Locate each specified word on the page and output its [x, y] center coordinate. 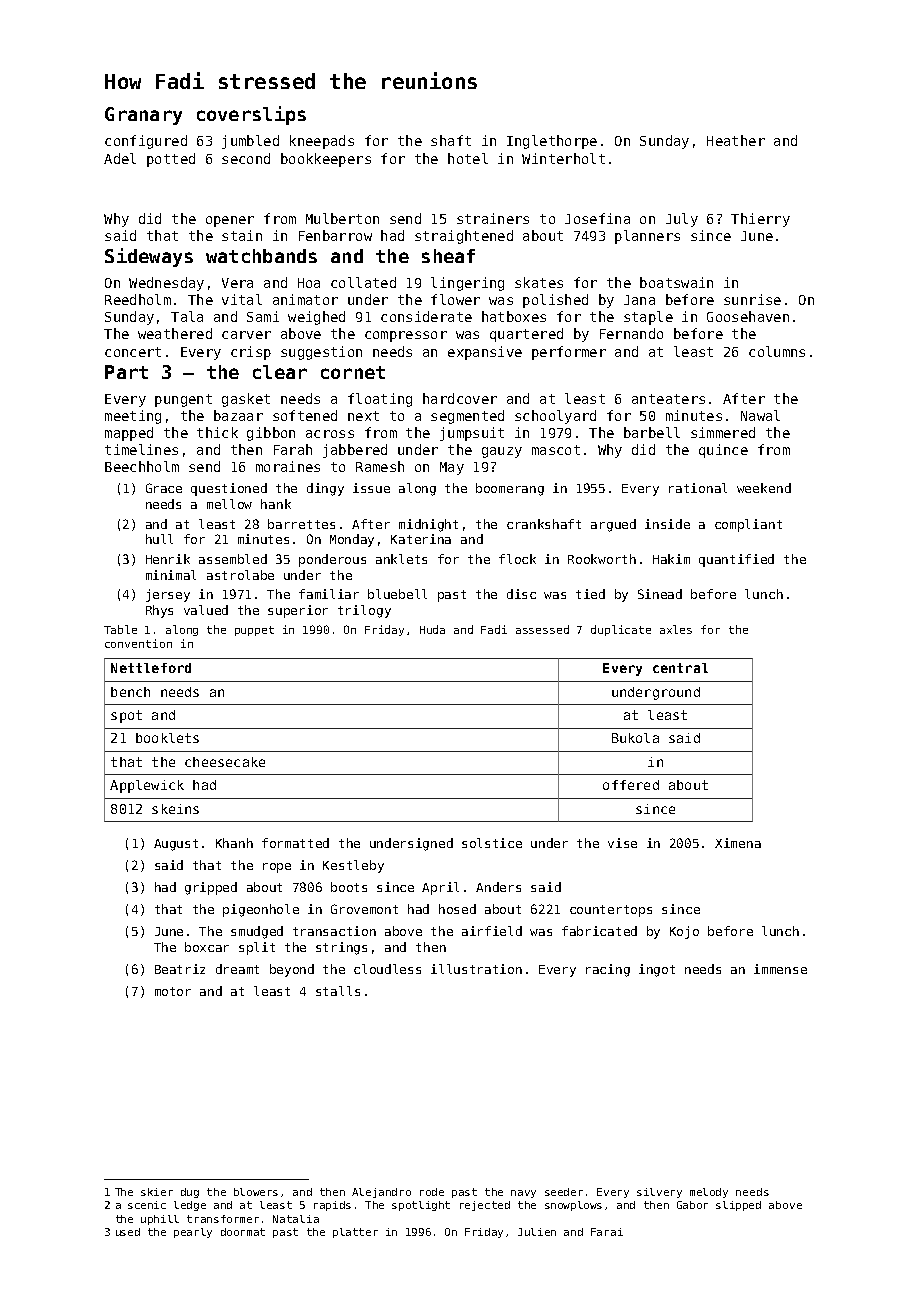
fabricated [599, 931]
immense [780, 969]
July [682, 220]
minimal [171, 575]
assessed [542, 629]
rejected [485, 1206]
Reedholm [138, 299]
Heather [736, 140]
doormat [243, 1232]
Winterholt [563, 158]
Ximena [738, 843]
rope [277, 868]
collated [363, 282]
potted [171, 160]
